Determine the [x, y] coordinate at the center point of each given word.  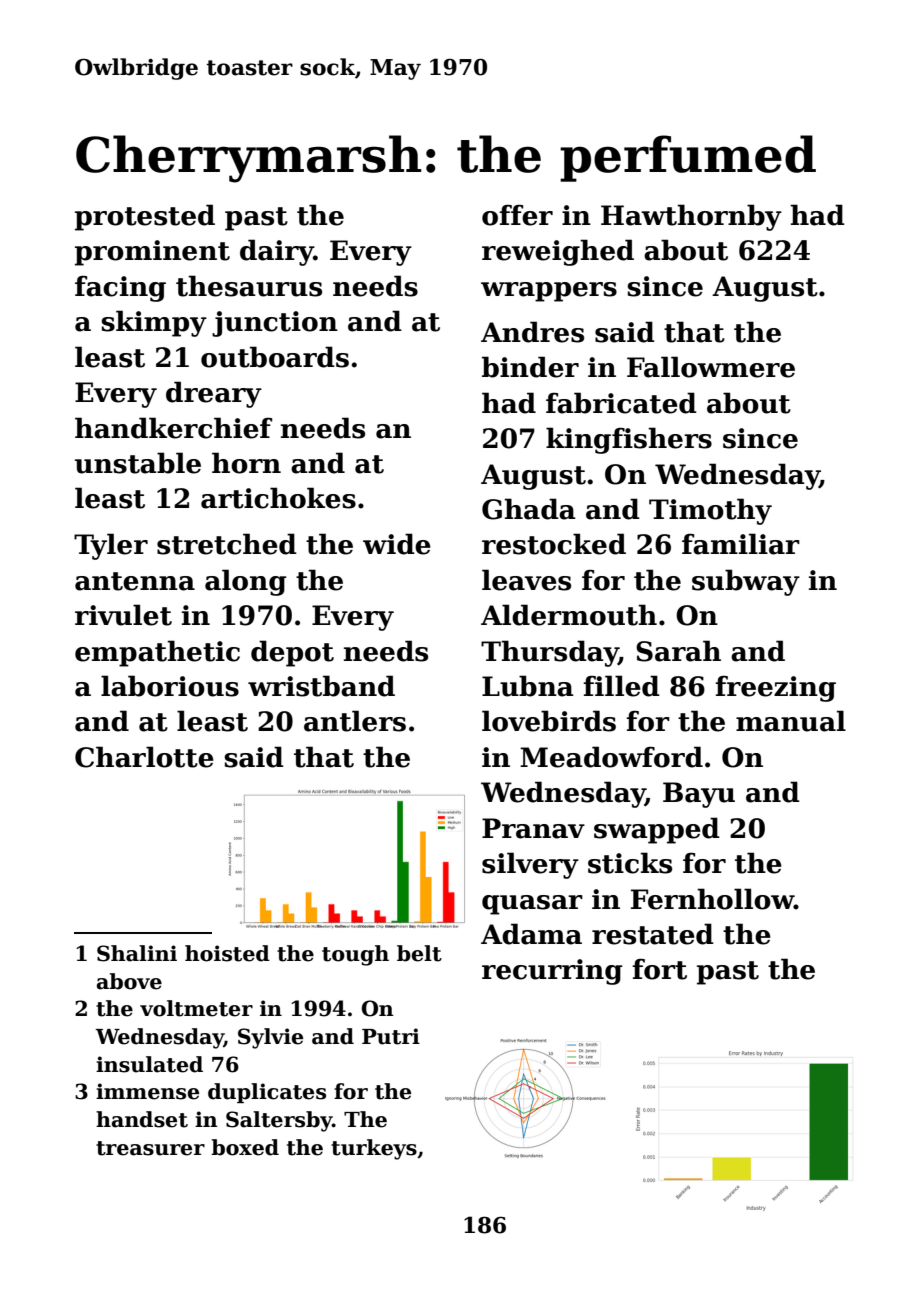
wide [397, 544]
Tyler [111, 546]
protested [145, 217]
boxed [245, 1147]
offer [517, 215]
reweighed [558, 252]
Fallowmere [711, 367]
